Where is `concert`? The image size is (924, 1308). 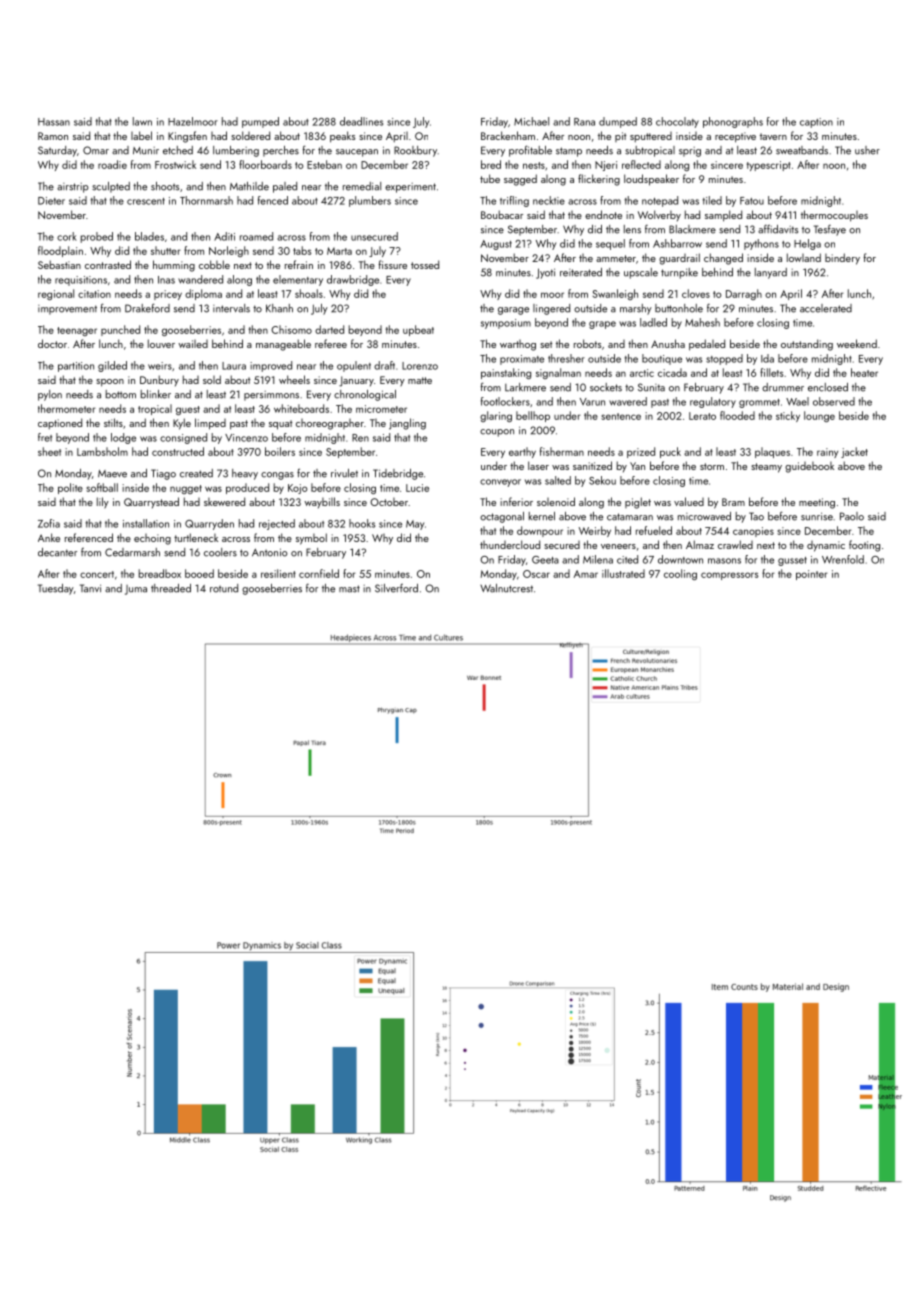 concert is located at coordinates (97, 574).
